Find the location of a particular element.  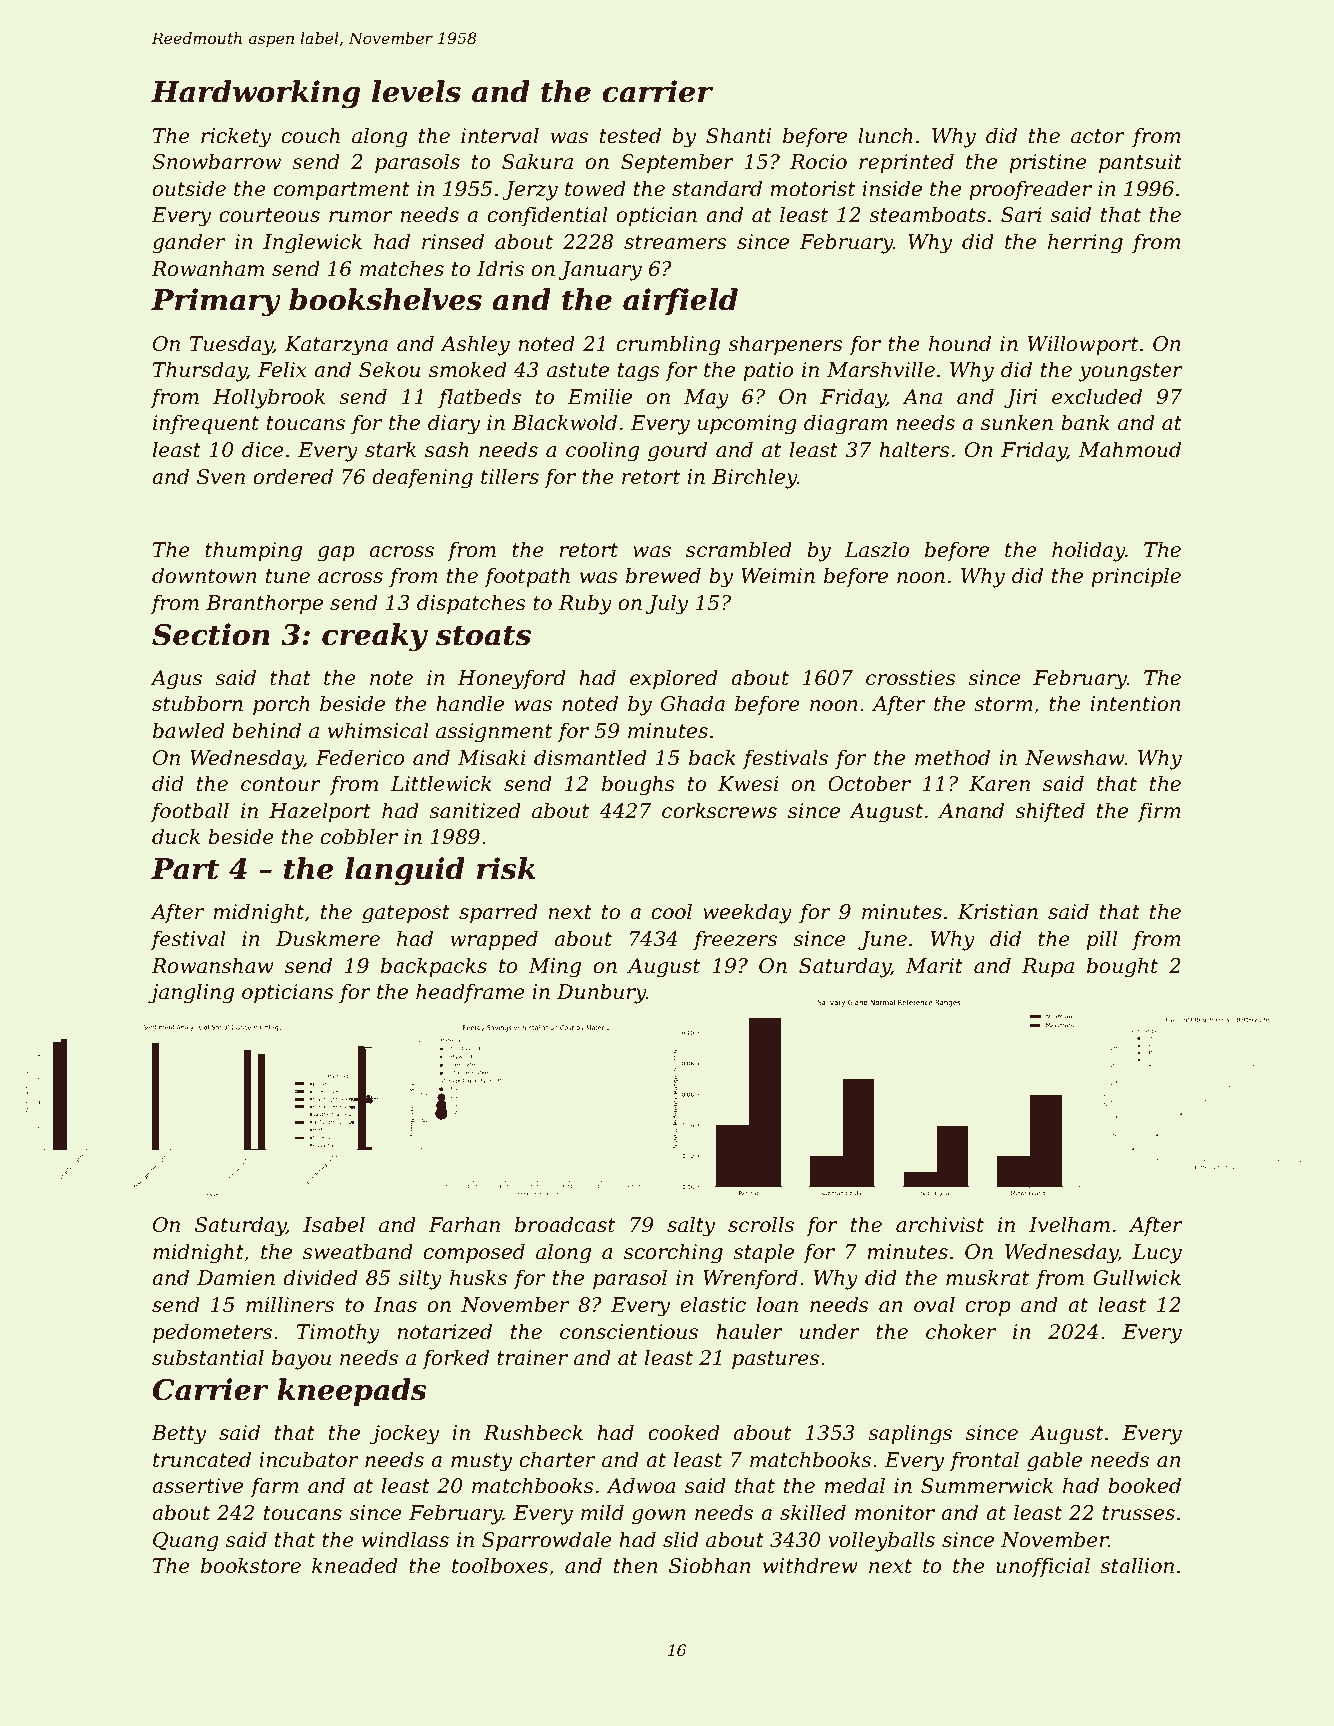

Rowanshaw is located at coordinates (212, 965).
